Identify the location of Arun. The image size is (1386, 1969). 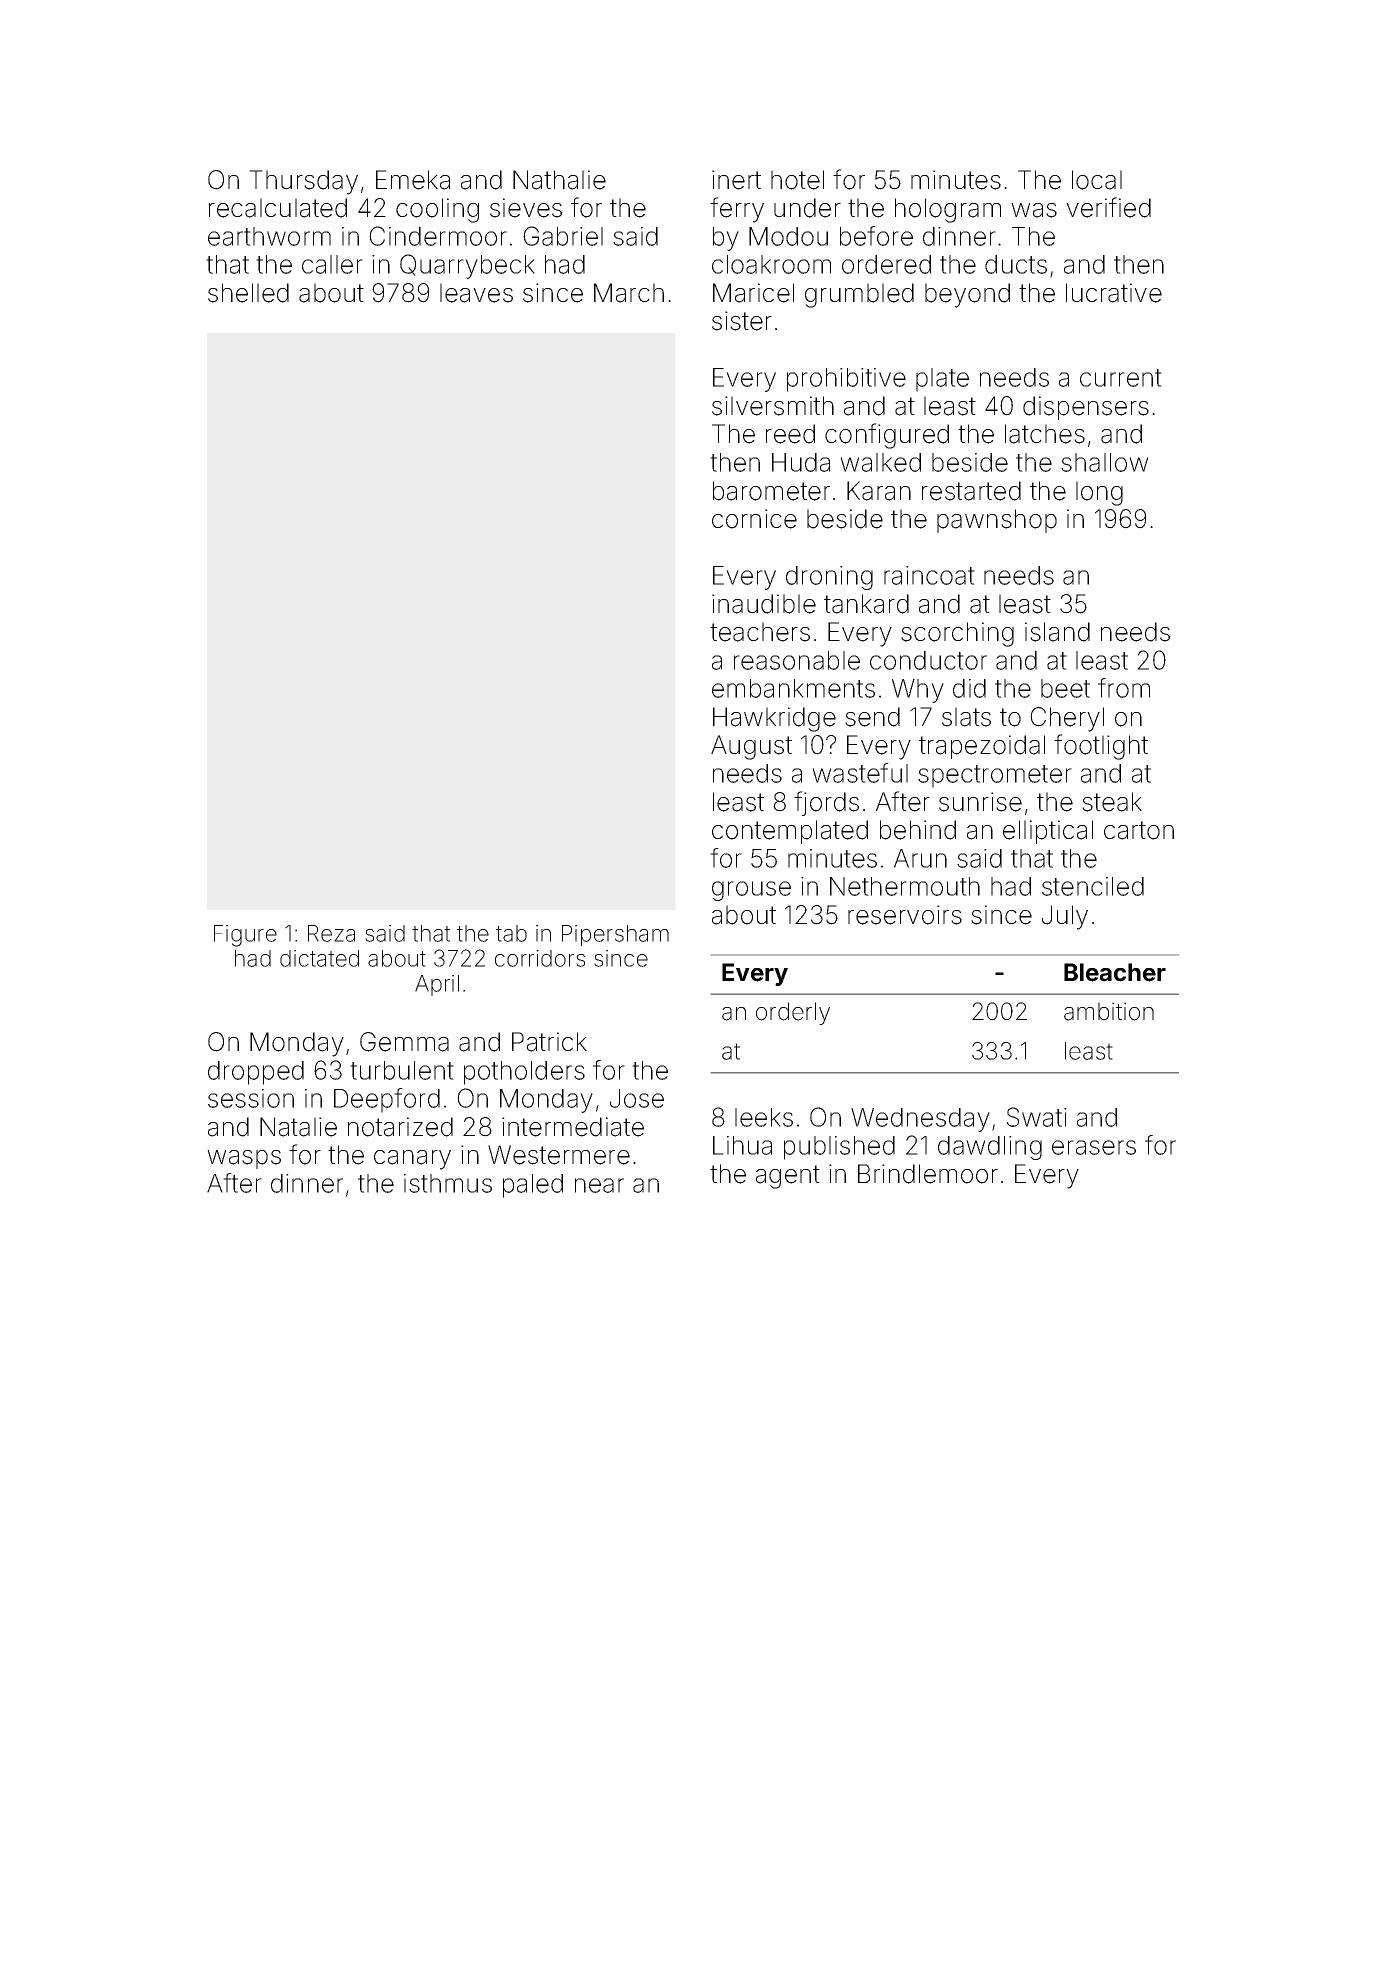
(920, 858).
